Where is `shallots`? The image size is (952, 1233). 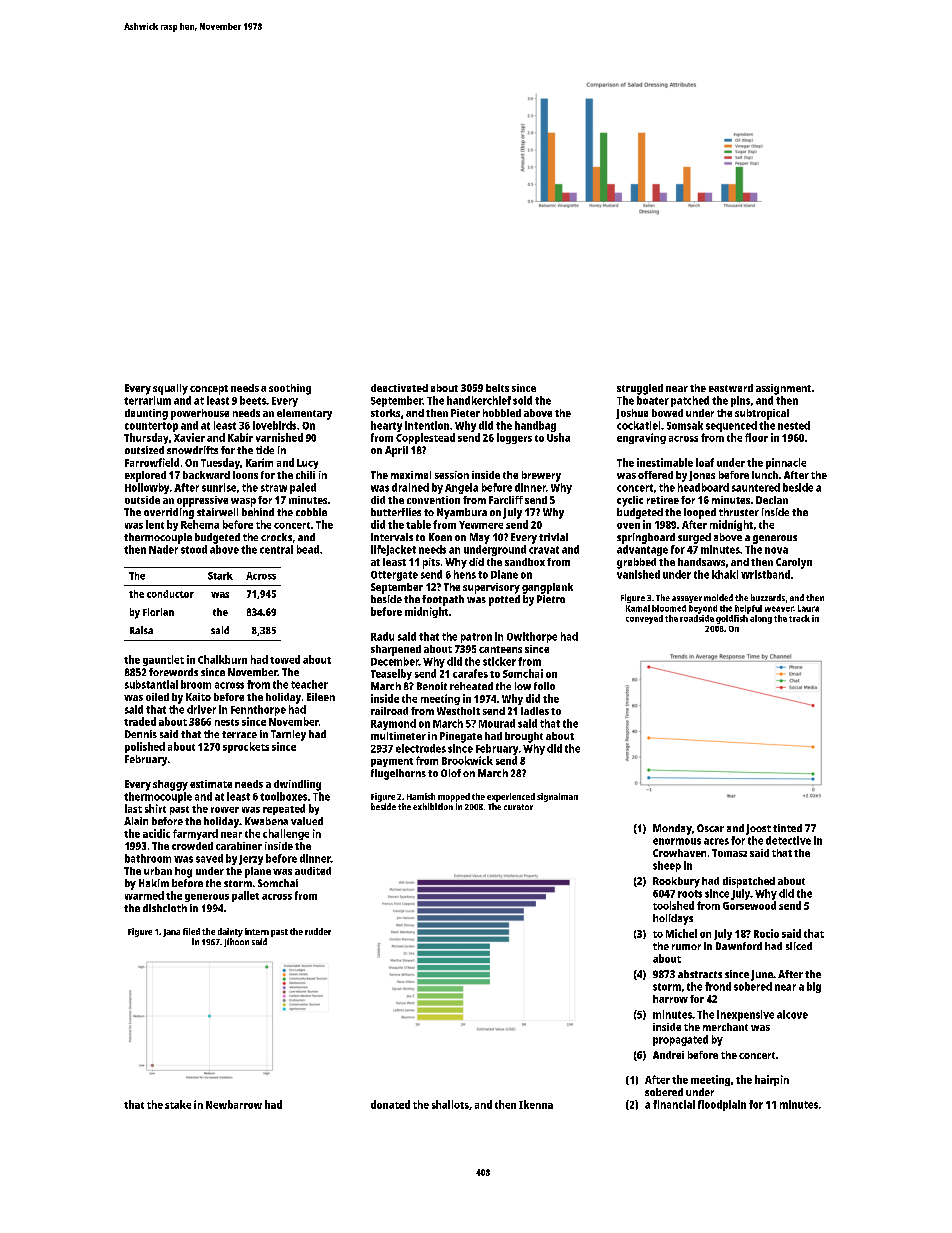
shallots is located at coordinates (450, 1104).
